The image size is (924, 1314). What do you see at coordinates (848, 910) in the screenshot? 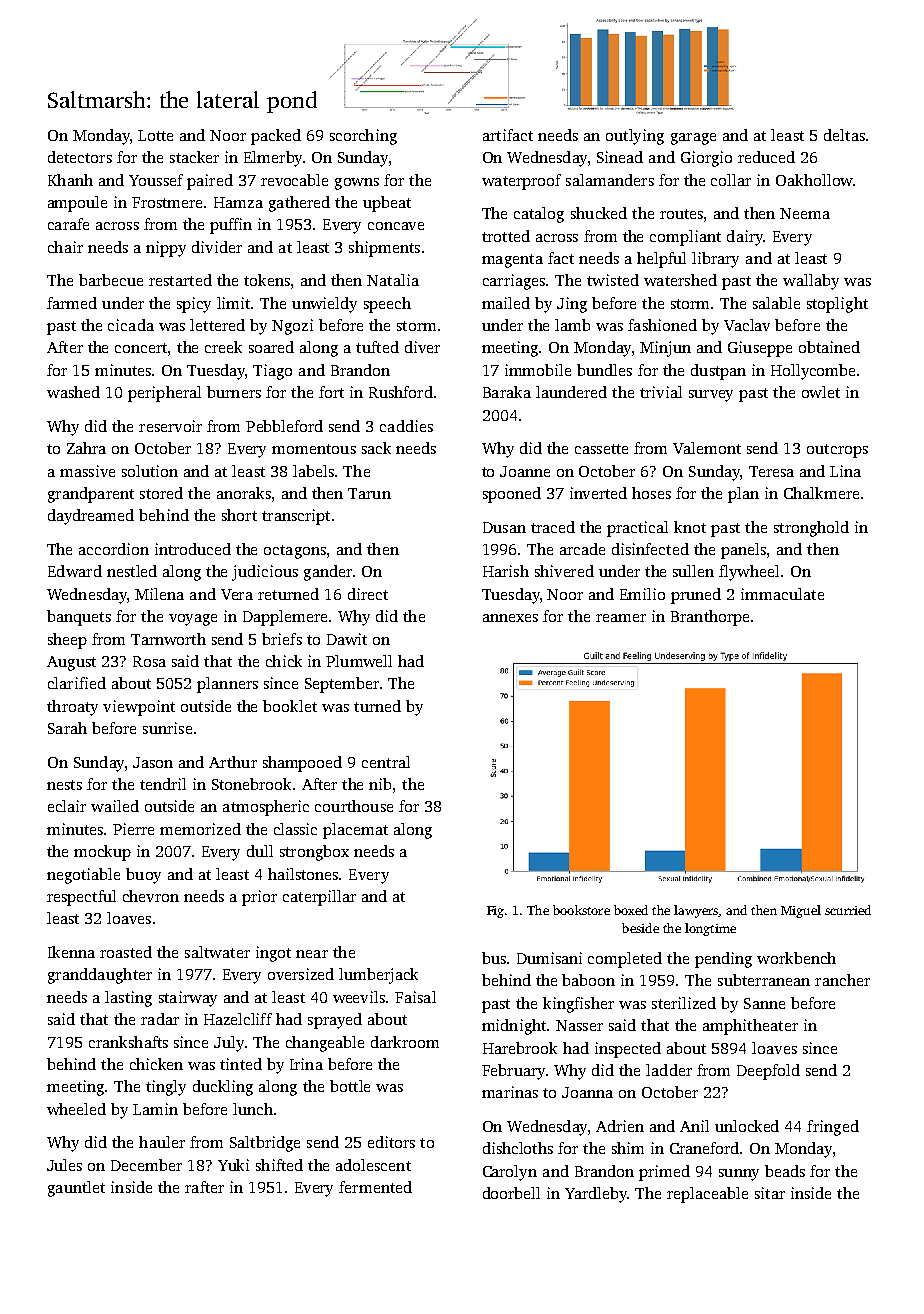
I see `scurried` at bounding box center [848, 910].
